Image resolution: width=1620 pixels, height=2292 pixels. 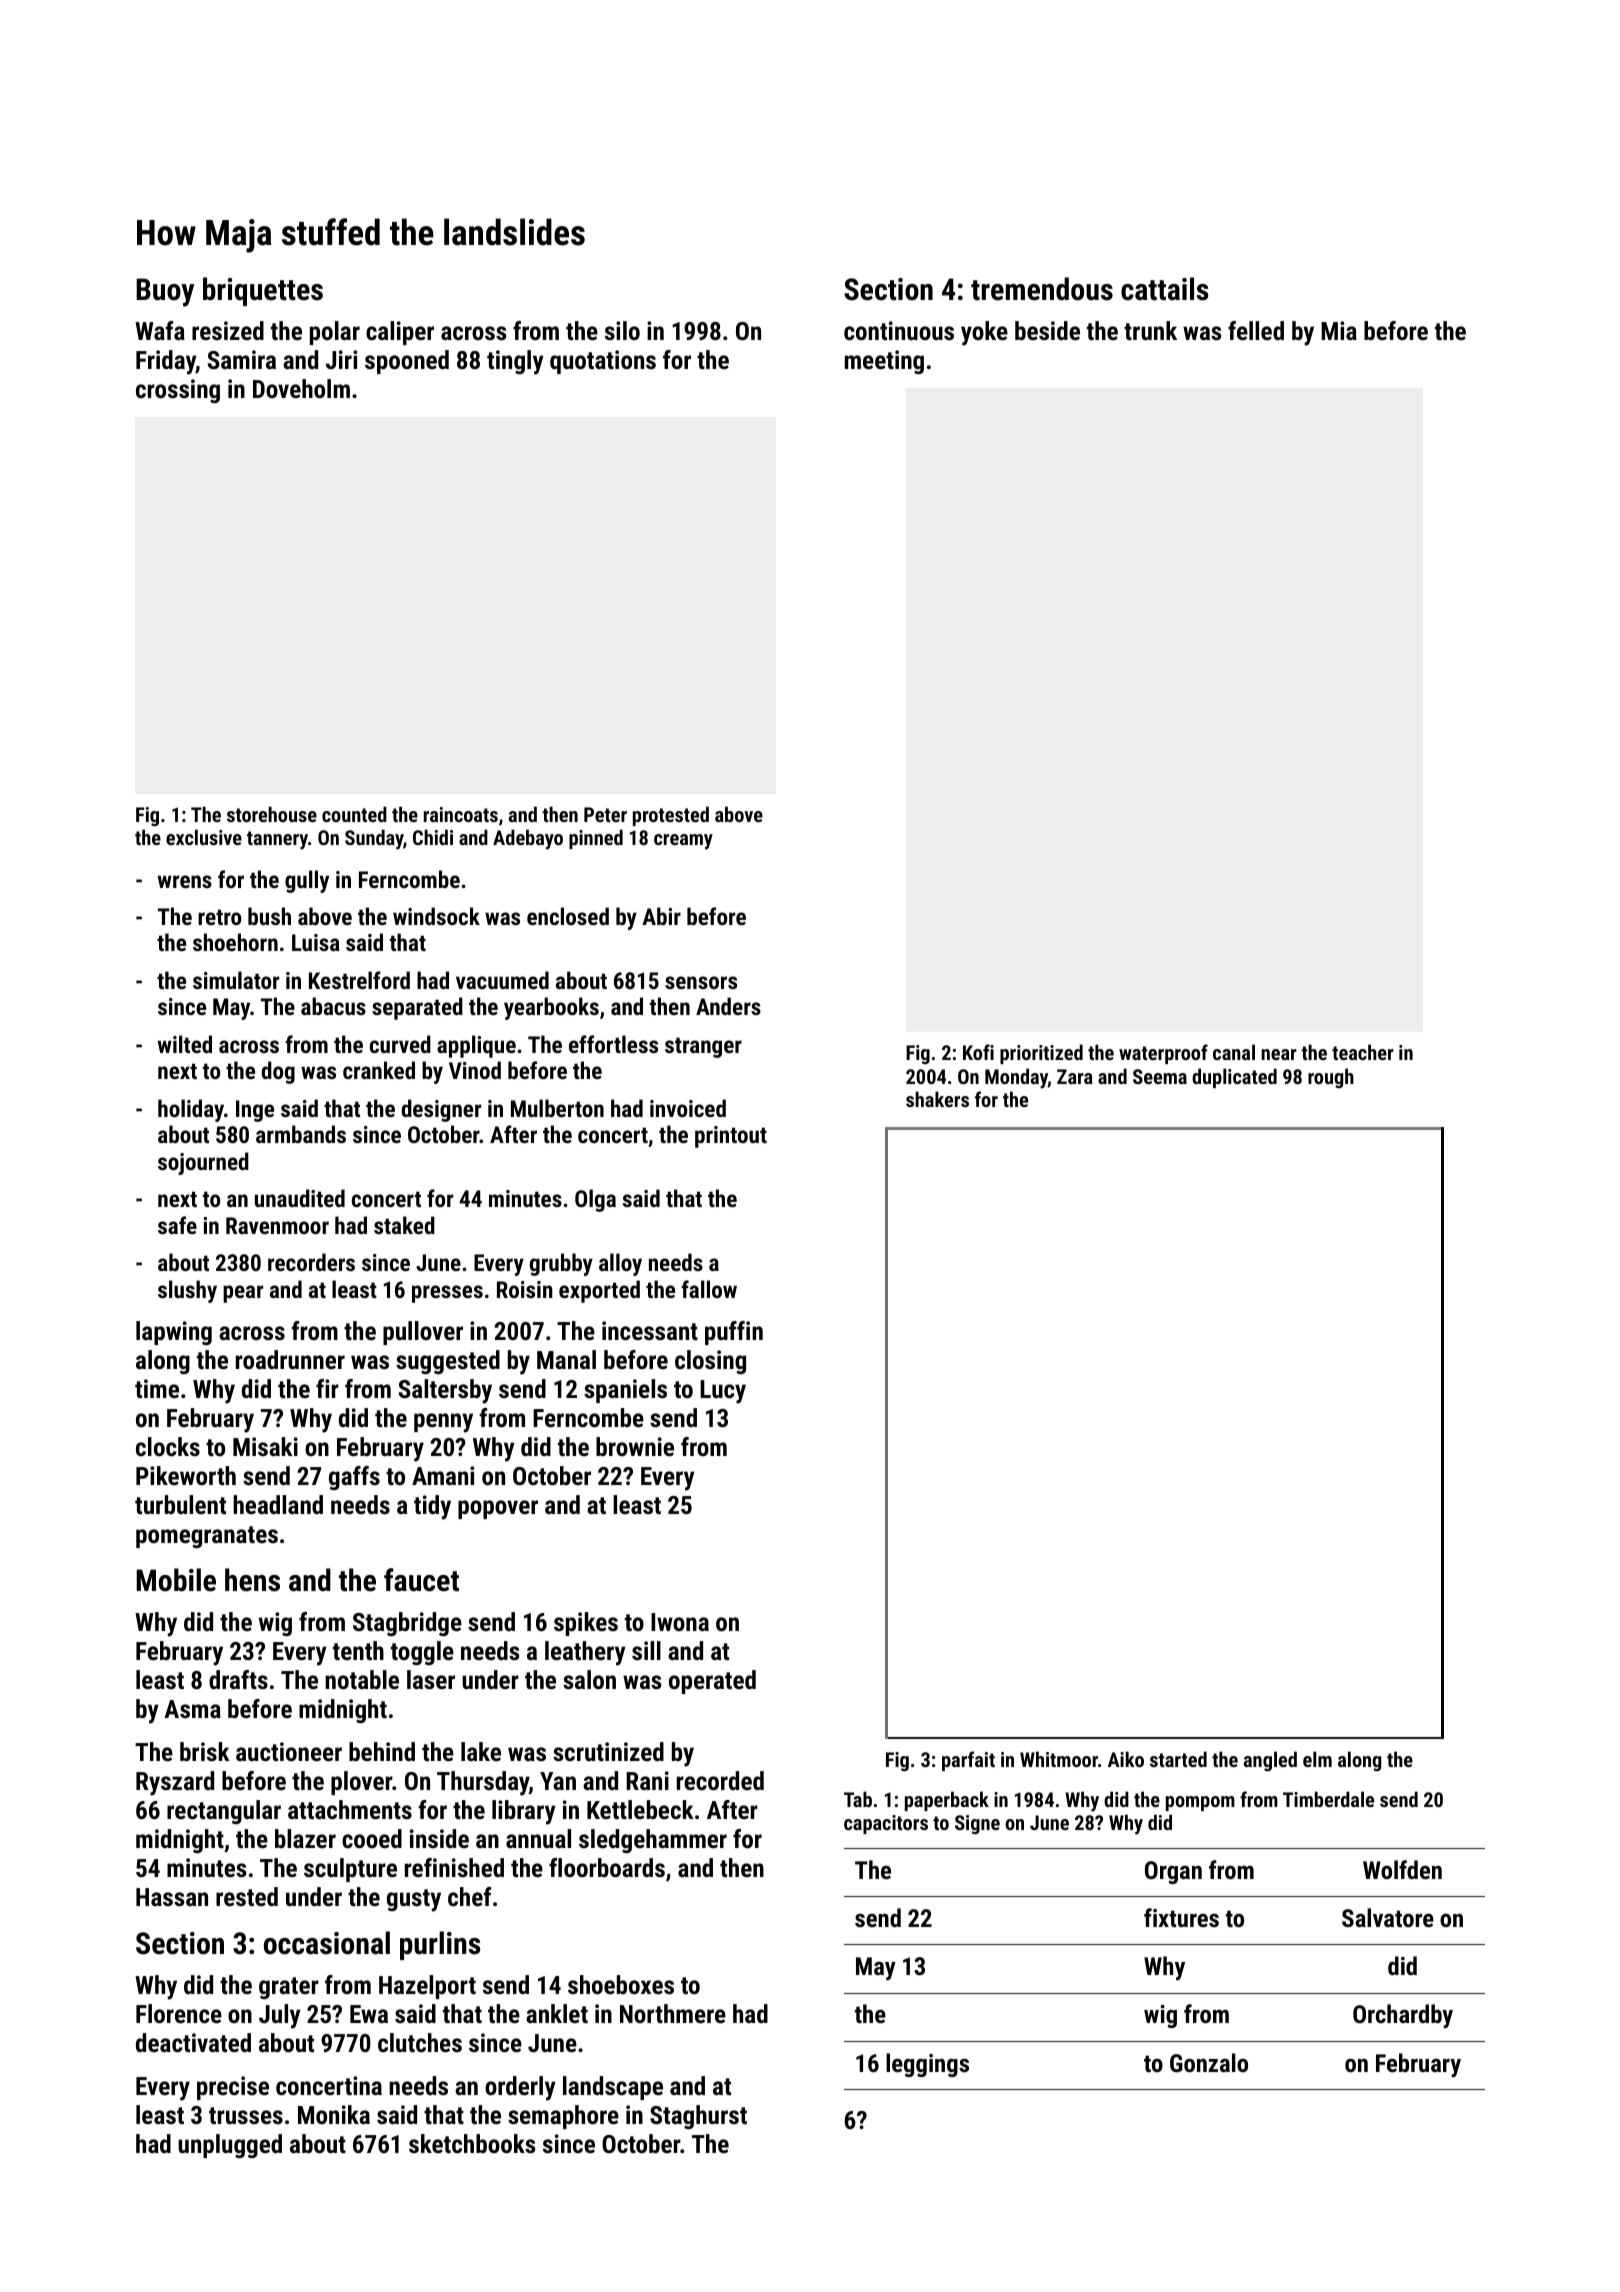 I want to click on elm, so click(x=1317, y=1759).
